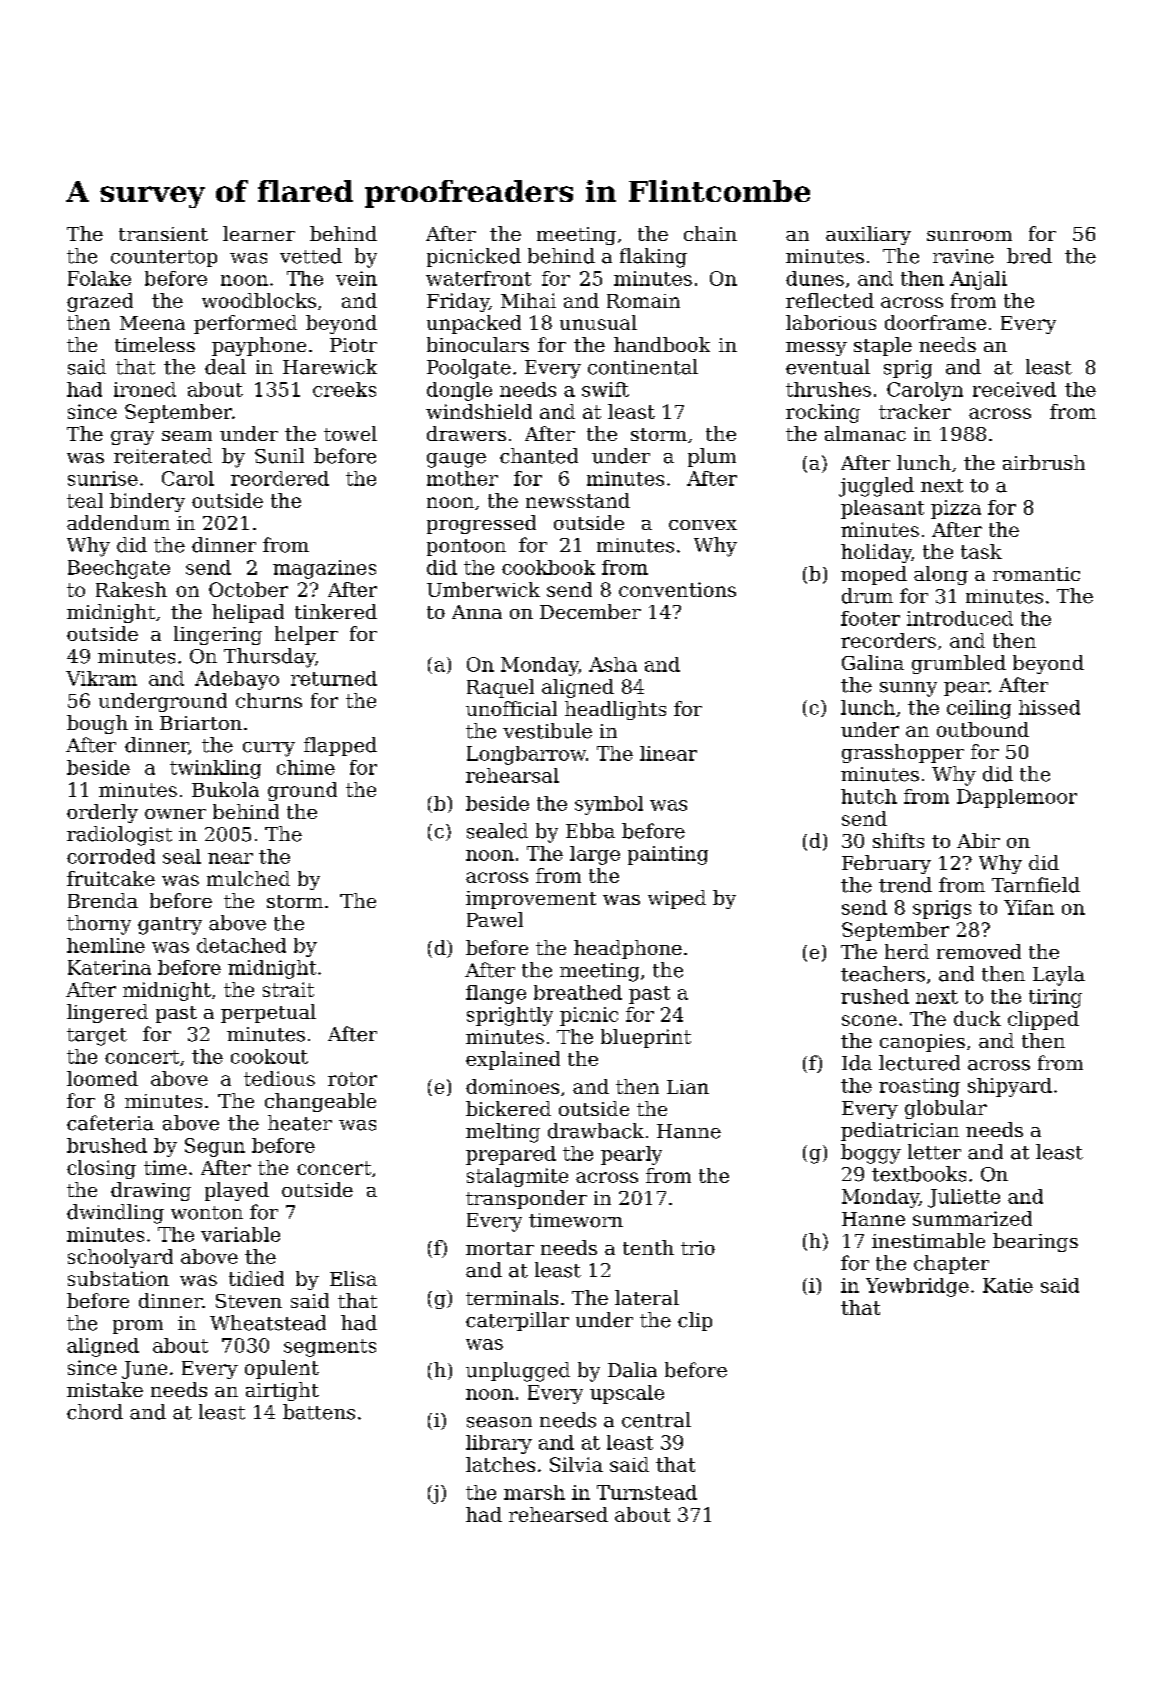 Image resolution: width=1163 pixels, height=1685 pixels. Describe the element at coordinates (245, 324) in the document. I see `performed` at that location.
